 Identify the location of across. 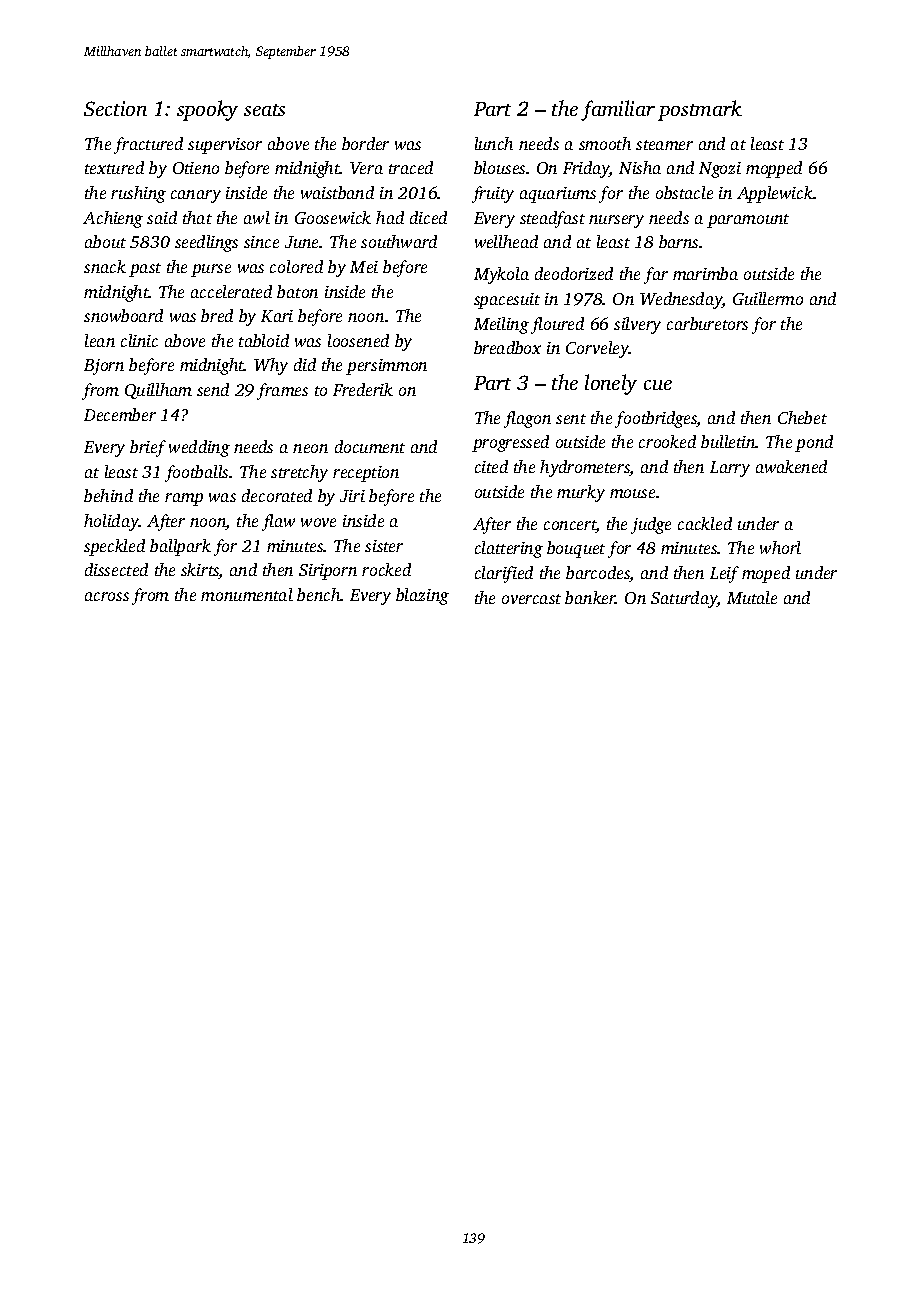
(107, 596).
